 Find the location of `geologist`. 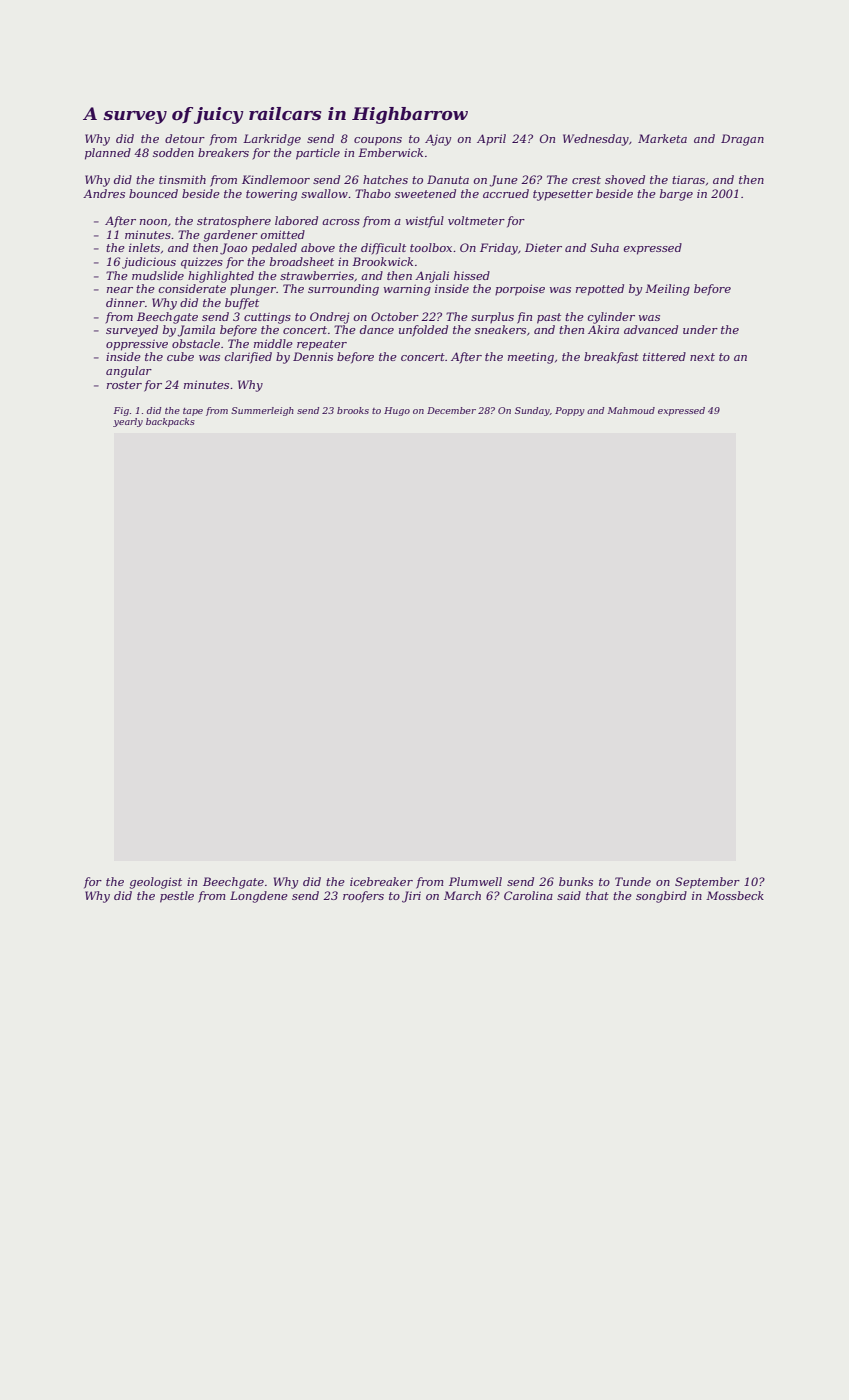

geologist is located at coordinates (156, 883).
